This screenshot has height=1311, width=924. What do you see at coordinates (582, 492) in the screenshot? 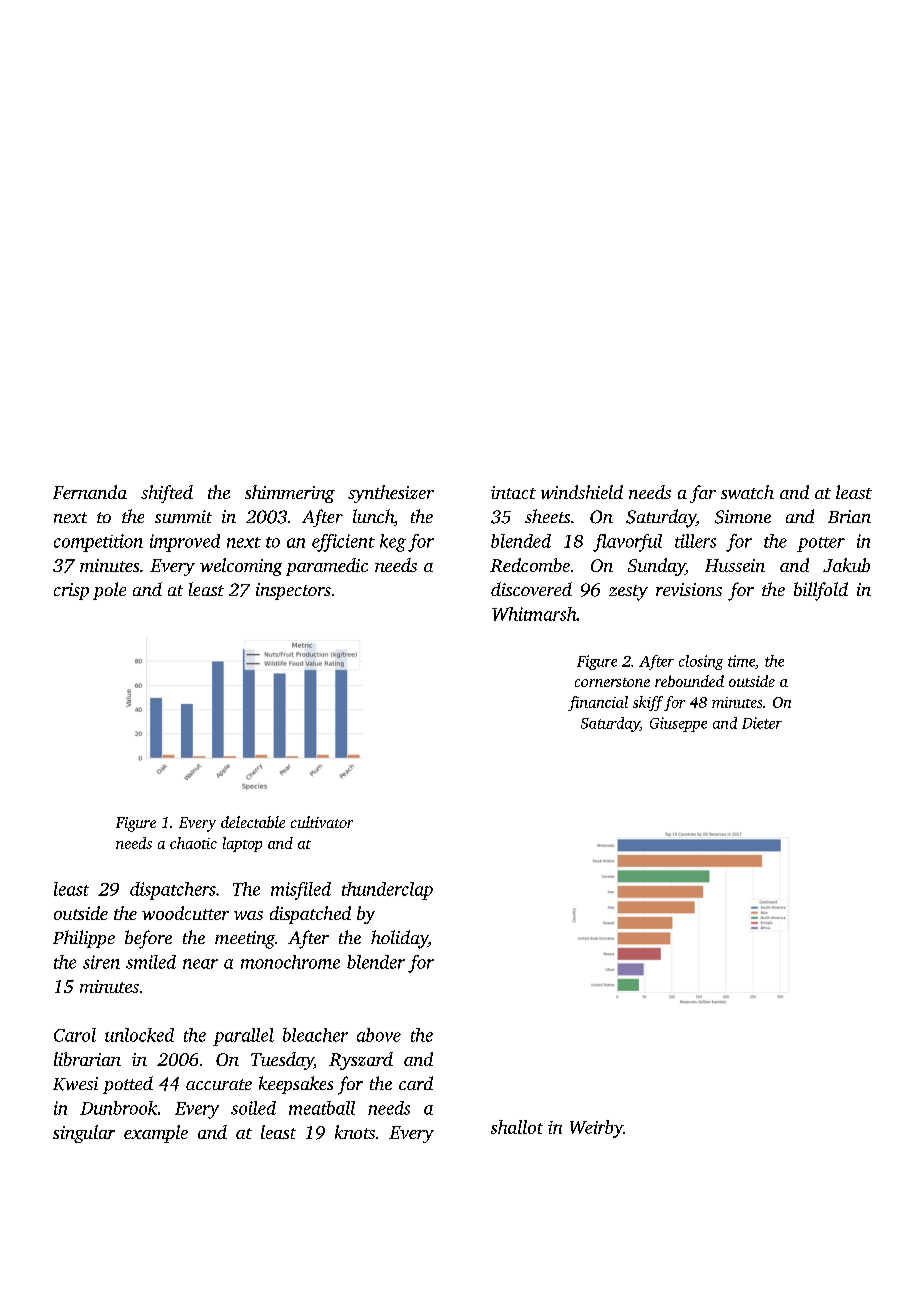
I see `windshield` at bounding box center [582, 492].
